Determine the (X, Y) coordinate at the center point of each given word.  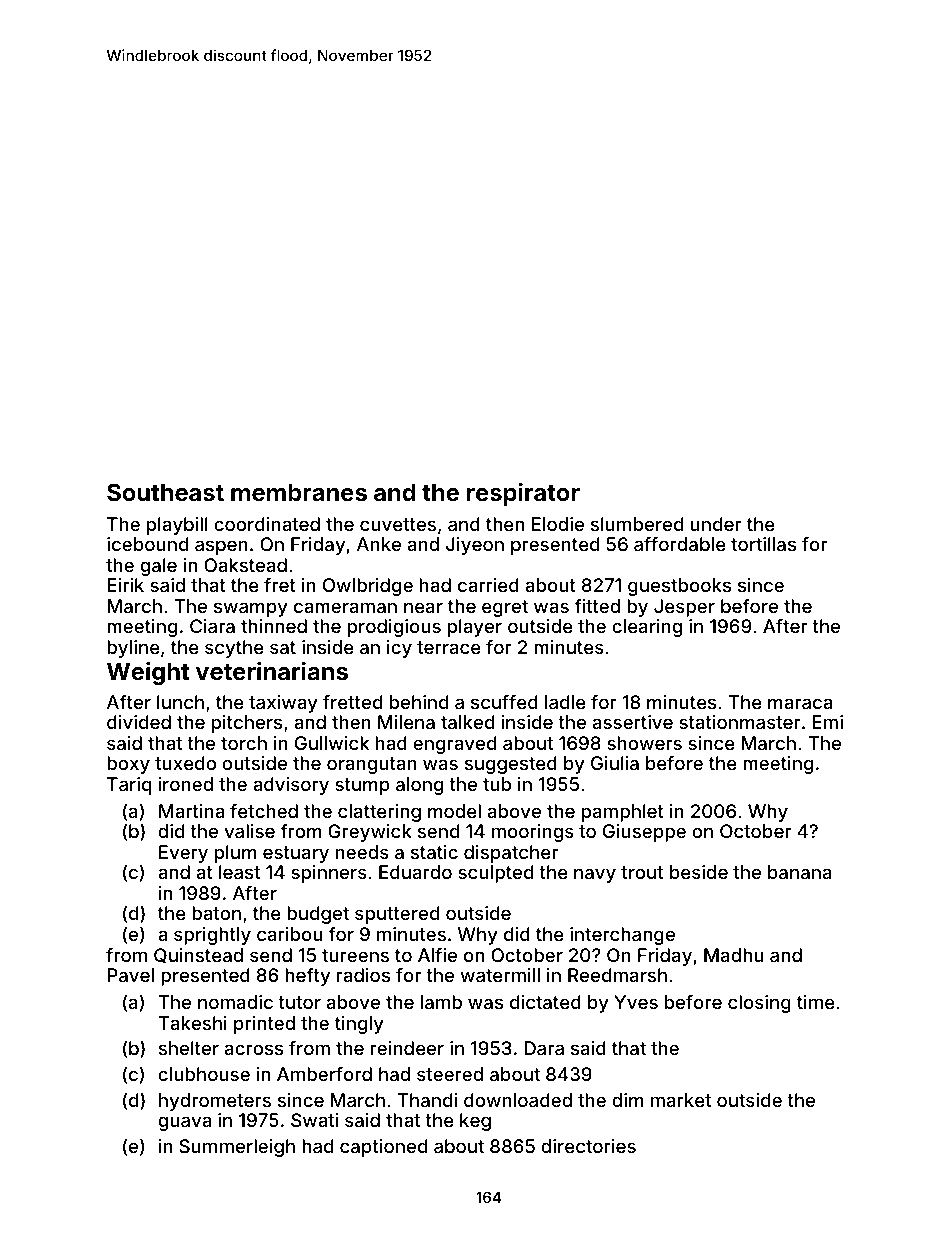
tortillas (763, 544)
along (419, 786)
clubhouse (204, 1074)
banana (800, 872)
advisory (291, 786)
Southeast (165, 492)
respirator (523, 494)
